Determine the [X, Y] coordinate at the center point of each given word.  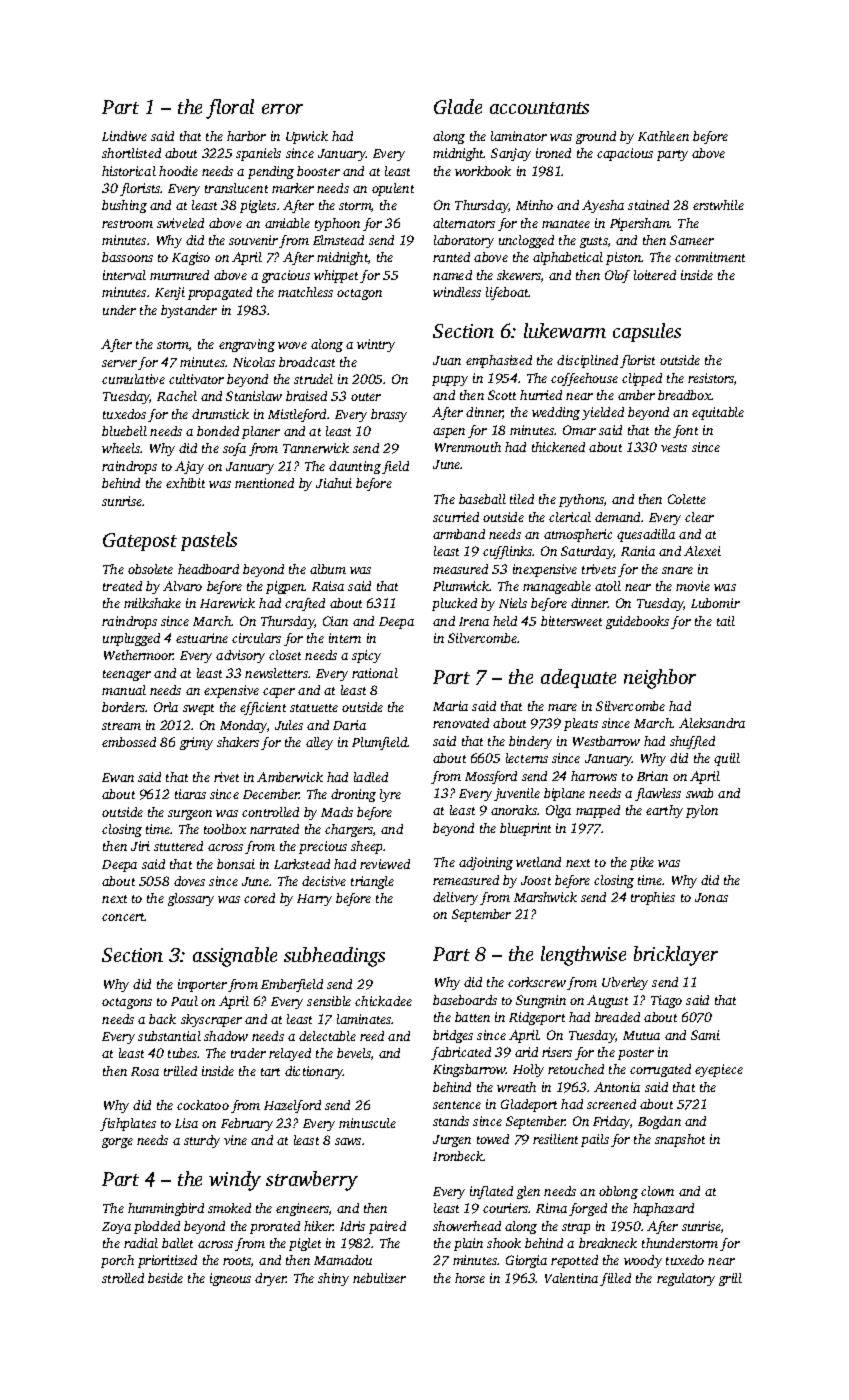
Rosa [145, 1071]
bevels [354, 1053]
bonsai [236, 864]
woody [643, 1261]
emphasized [499, 361]
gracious [286, 276]
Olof [617, 276]
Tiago [666, 1001]
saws [348, 1141]
